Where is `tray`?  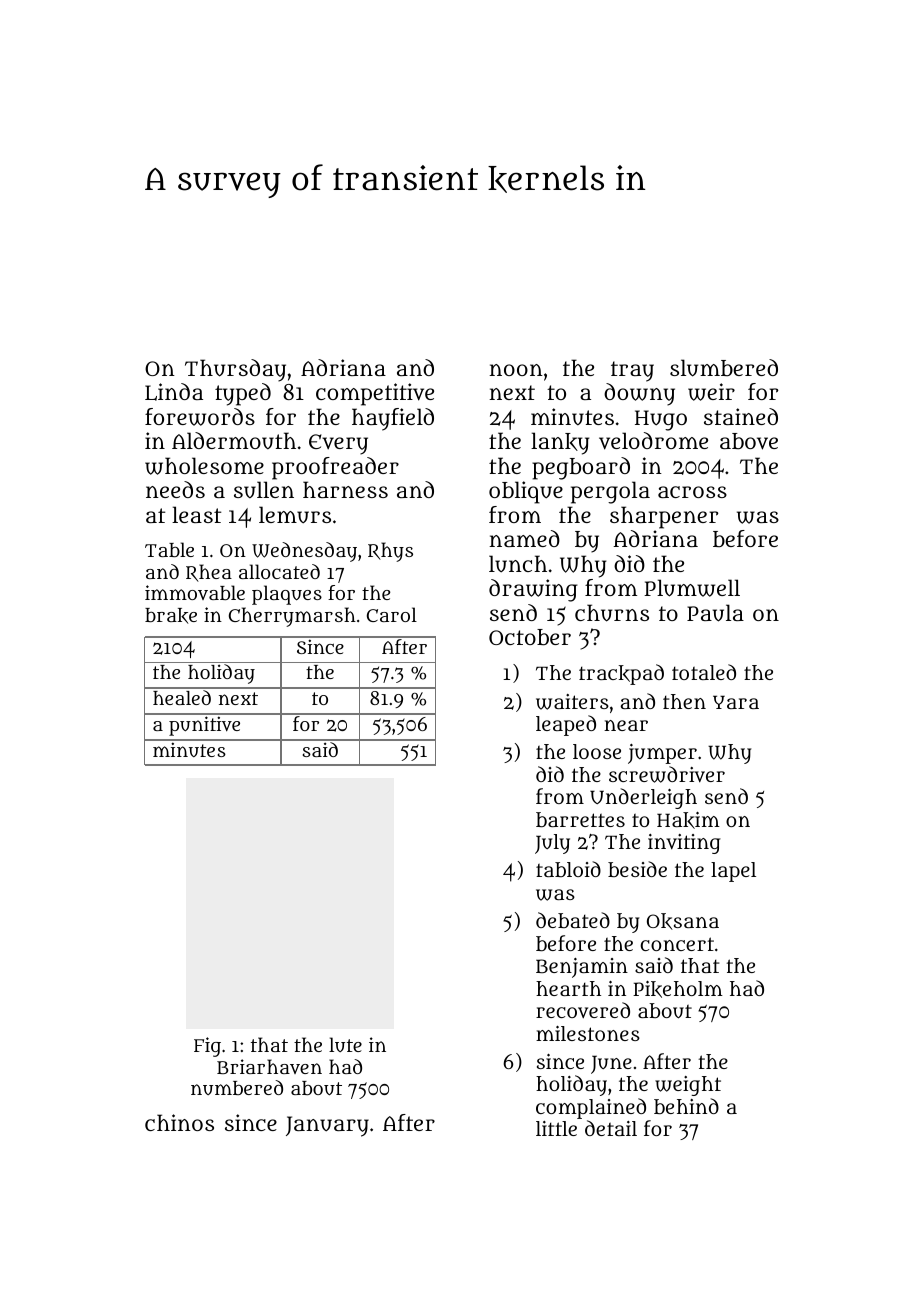
tray is located at coordinates (632, 371).
